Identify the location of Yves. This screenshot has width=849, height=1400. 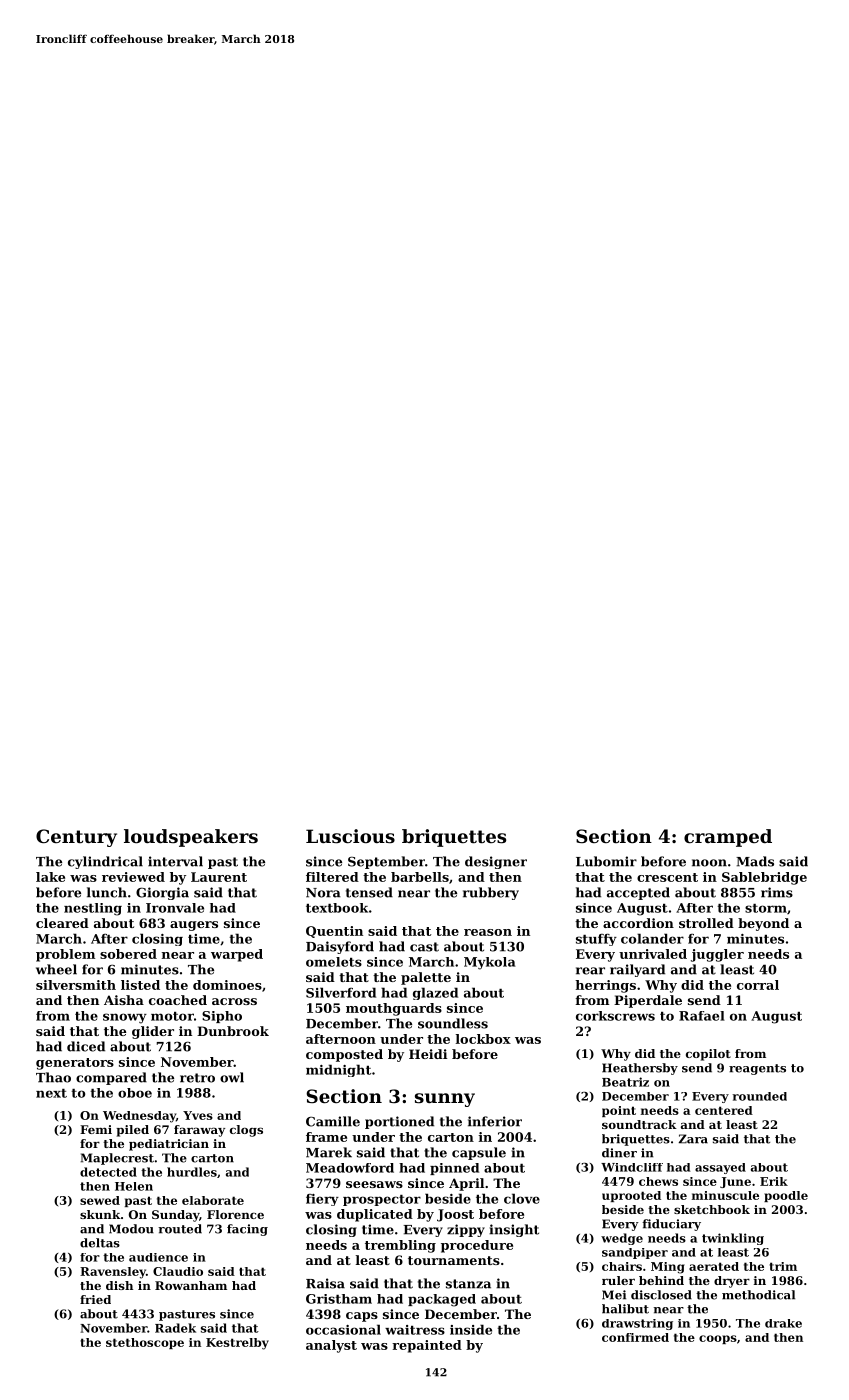
(198, 1115).
